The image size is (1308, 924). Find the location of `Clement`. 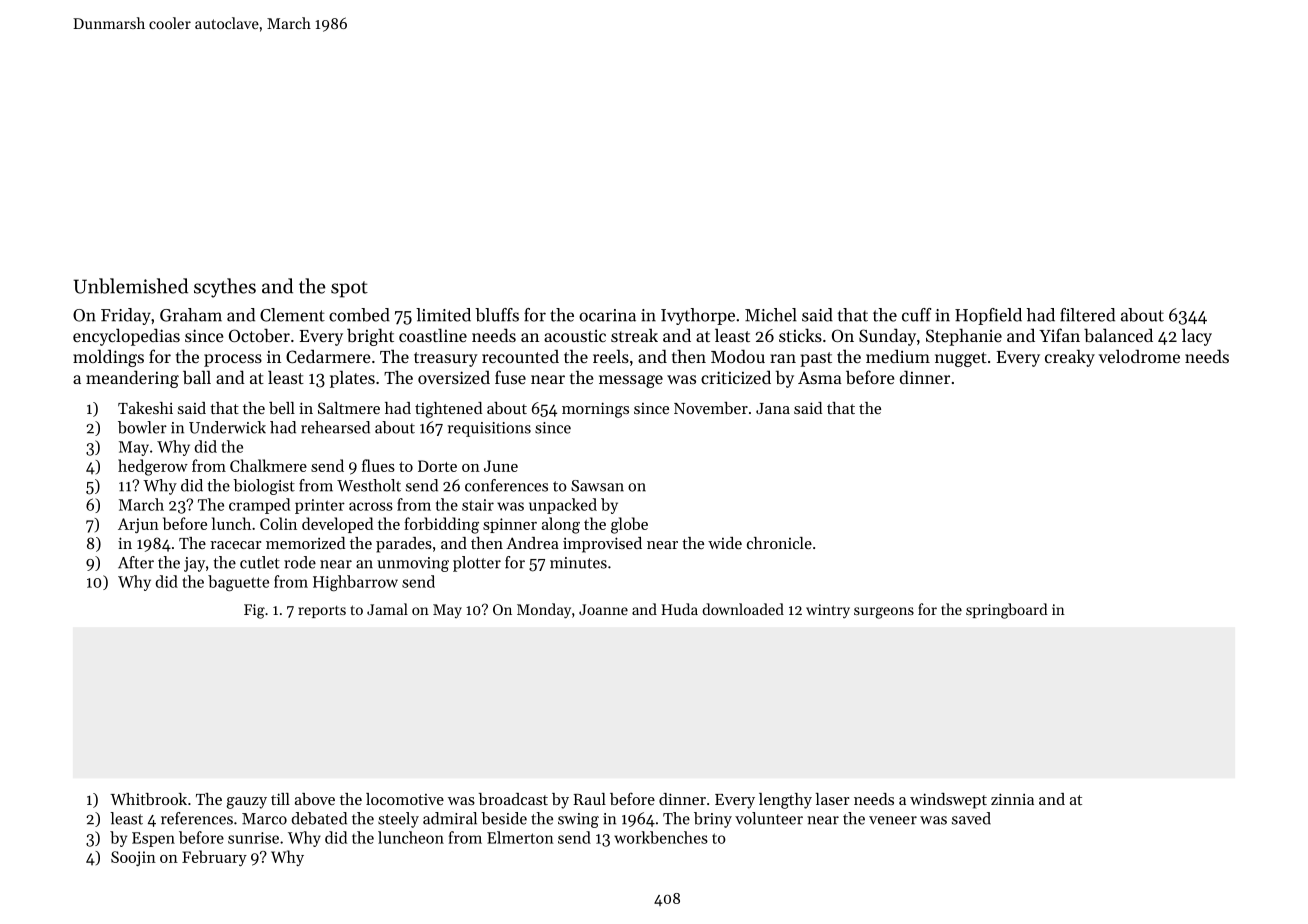

Clement is located at coordinates (292, 315).
